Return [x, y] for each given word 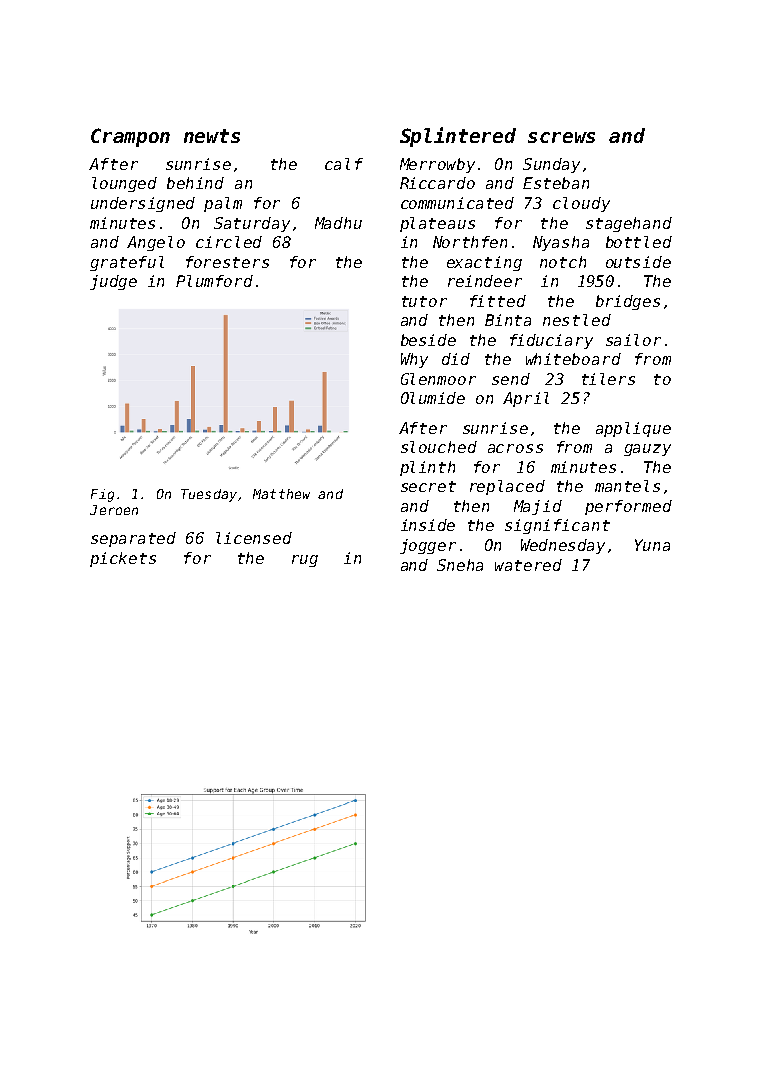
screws [561, 137]
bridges [628, 302]
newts [212, 136]
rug [305, 561]
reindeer [485, 281]
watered [528, 565]
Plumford [214, 281]
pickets [123, 559]
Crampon [130, 137]
